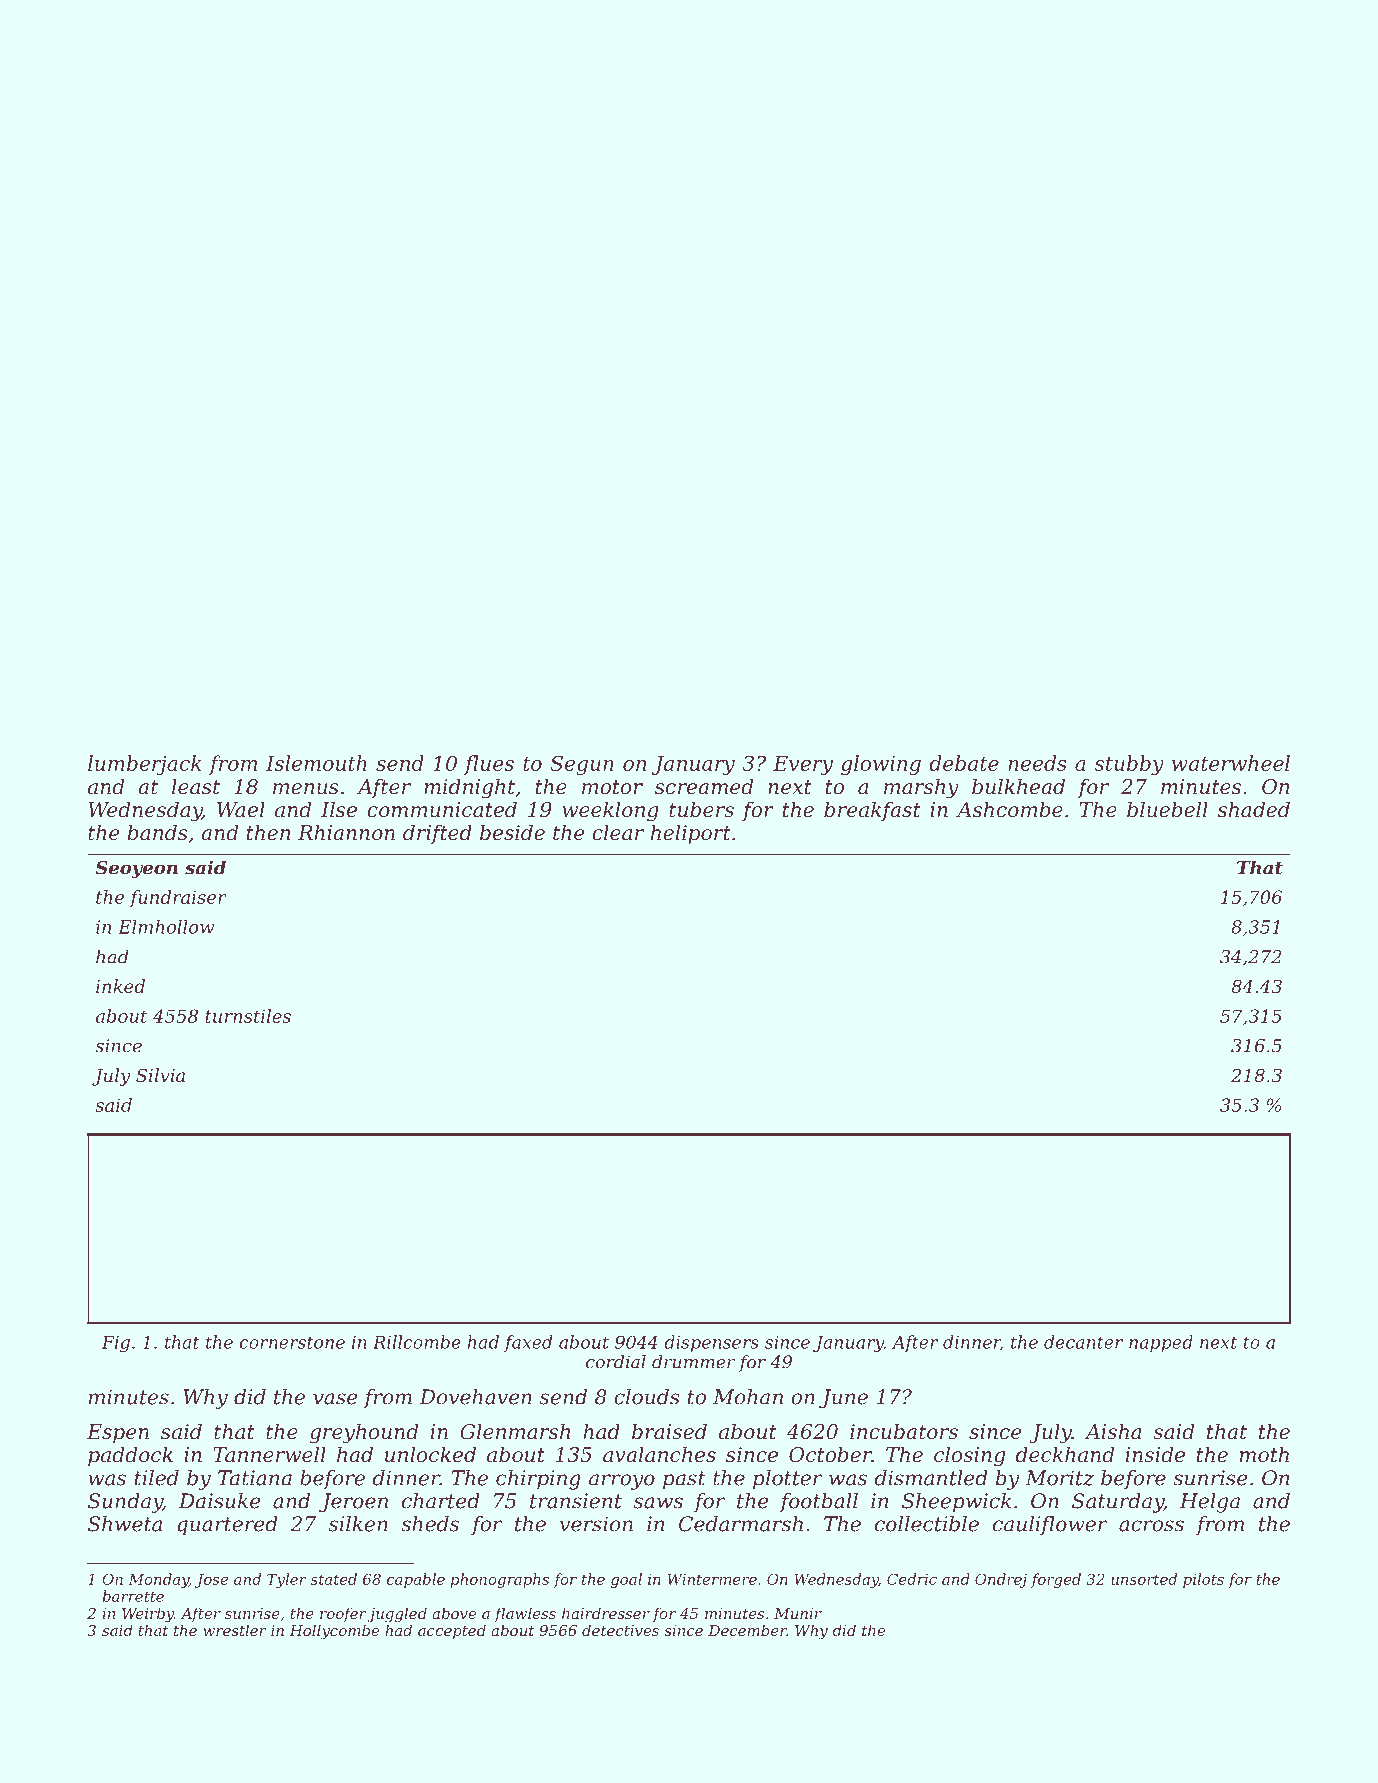 This image has height=1783, width=1378. What do you see at coordinates (316, 763) in the image?
I see `Islemouth` at bounding box center [316, 763].
